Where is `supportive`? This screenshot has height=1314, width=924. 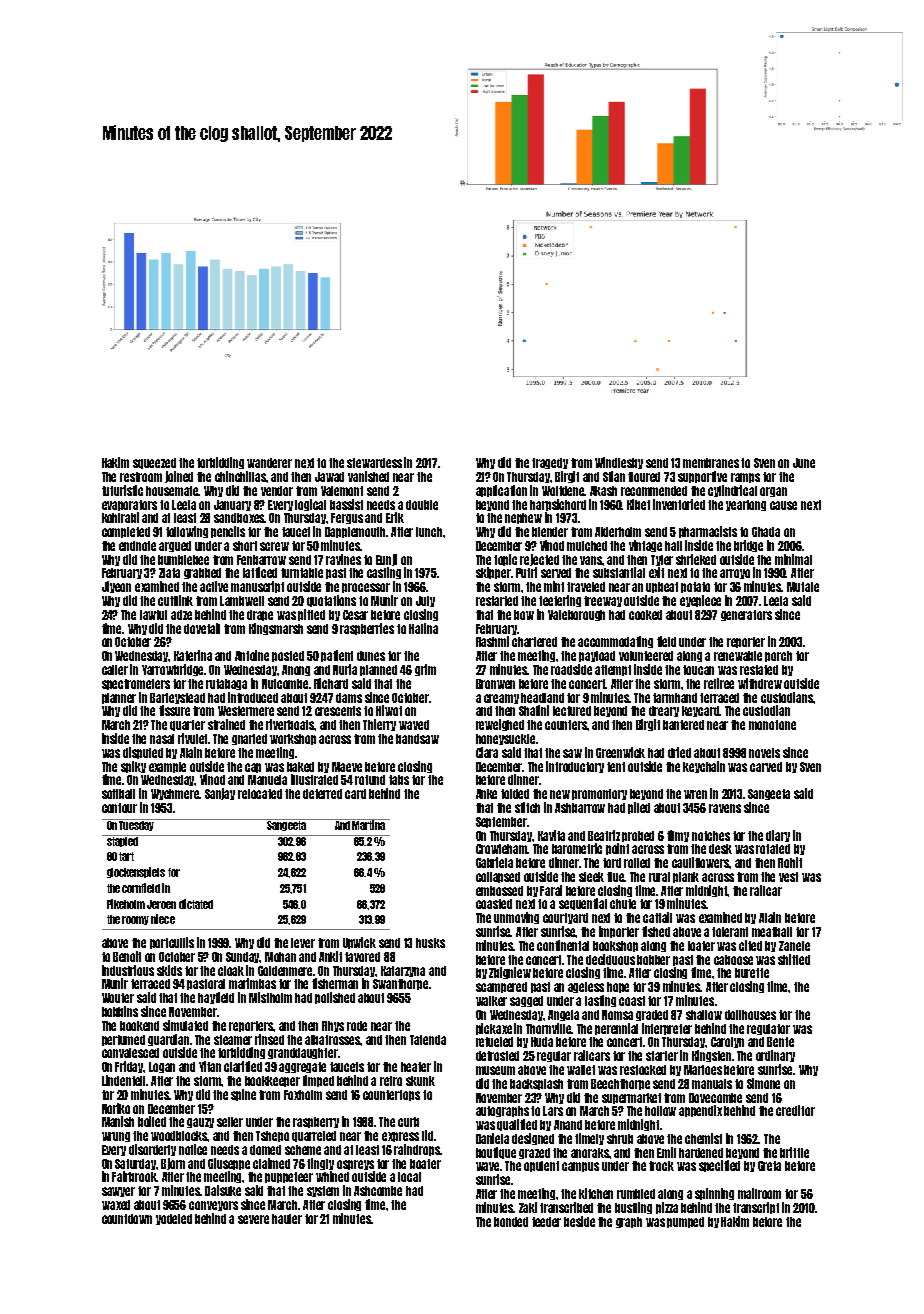 supportive is located at coordinates (702, 477).
